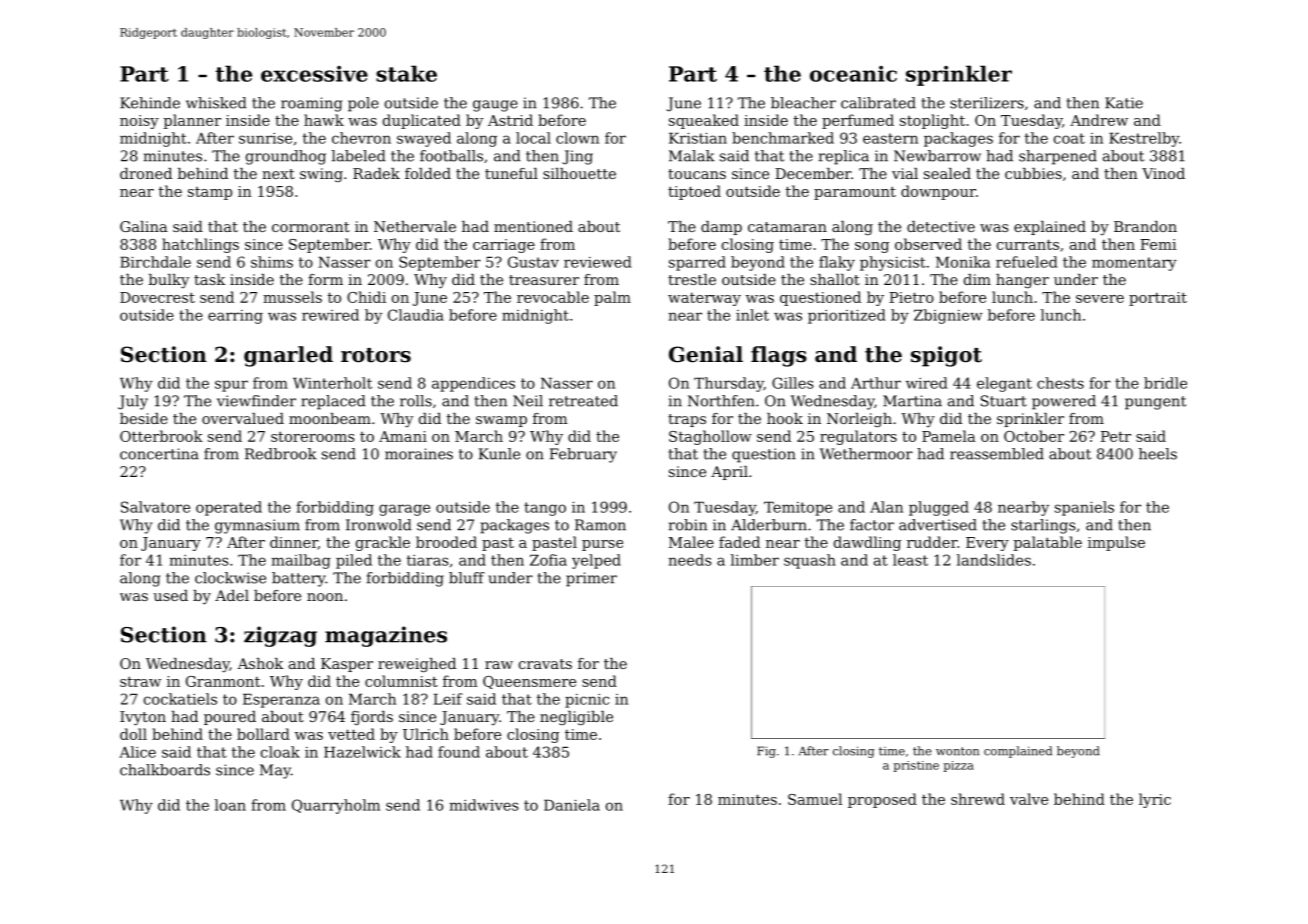 Image resolution: width=1308 pixels, height=924 pixels. I want to click on plugged, so click(939, 508).
